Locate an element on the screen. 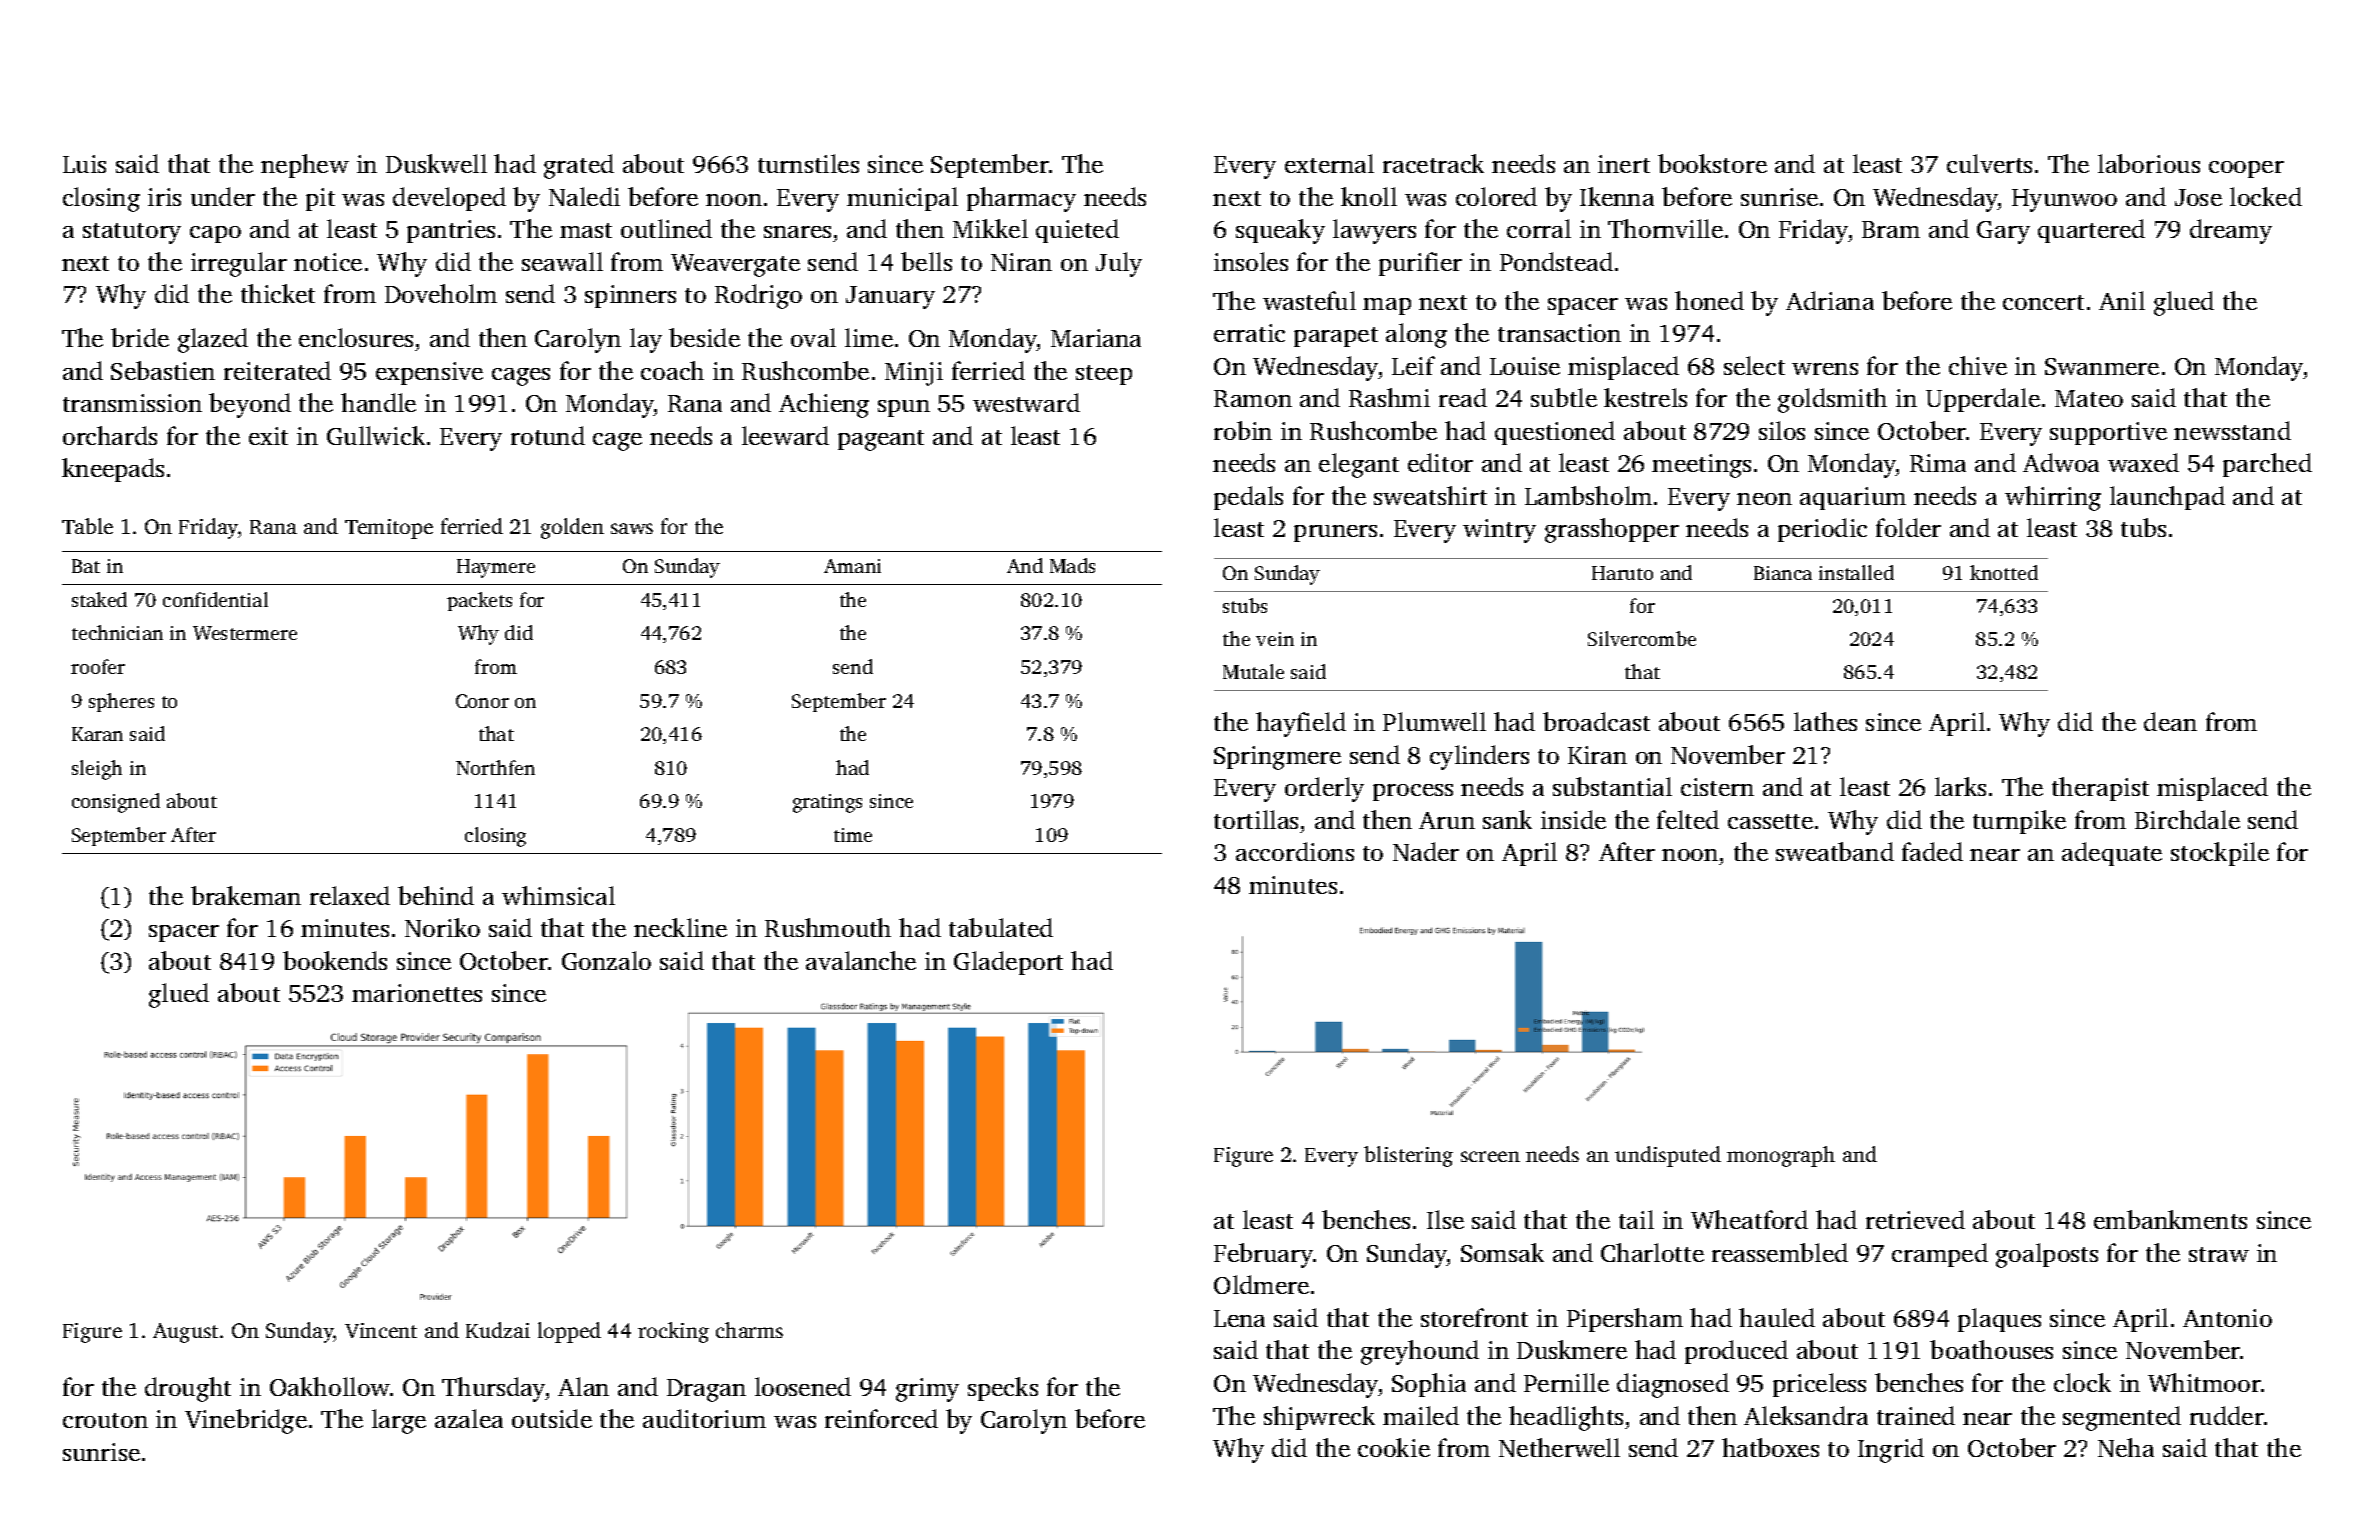 Image resolution: width=2376 pixels, height=1537 pixels. Duskwell is located at coordinates (436, 163).
